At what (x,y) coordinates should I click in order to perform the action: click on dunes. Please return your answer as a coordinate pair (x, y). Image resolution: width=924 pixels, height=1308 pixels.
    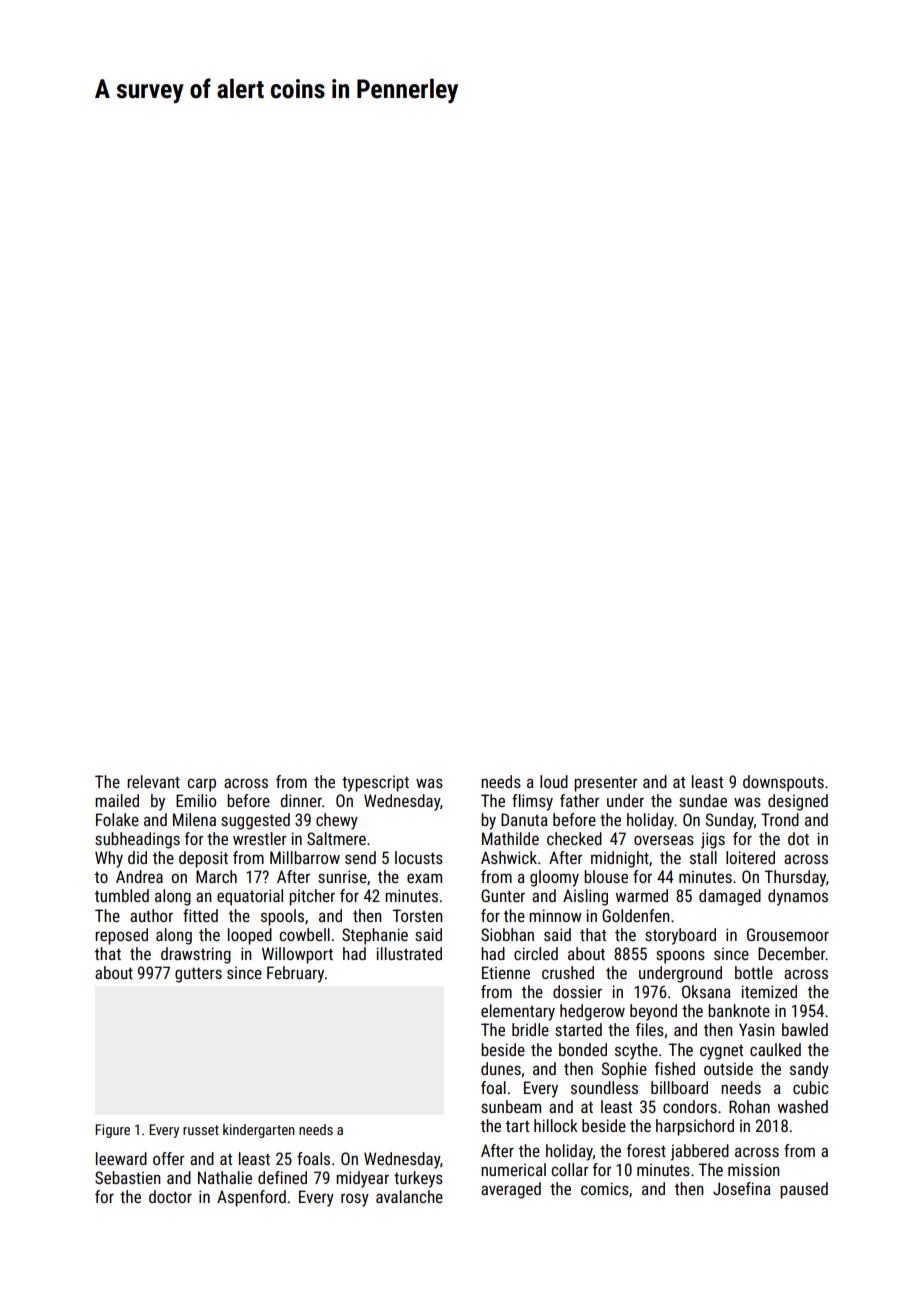
    Looking at the image, I should click on (501, 1068).
